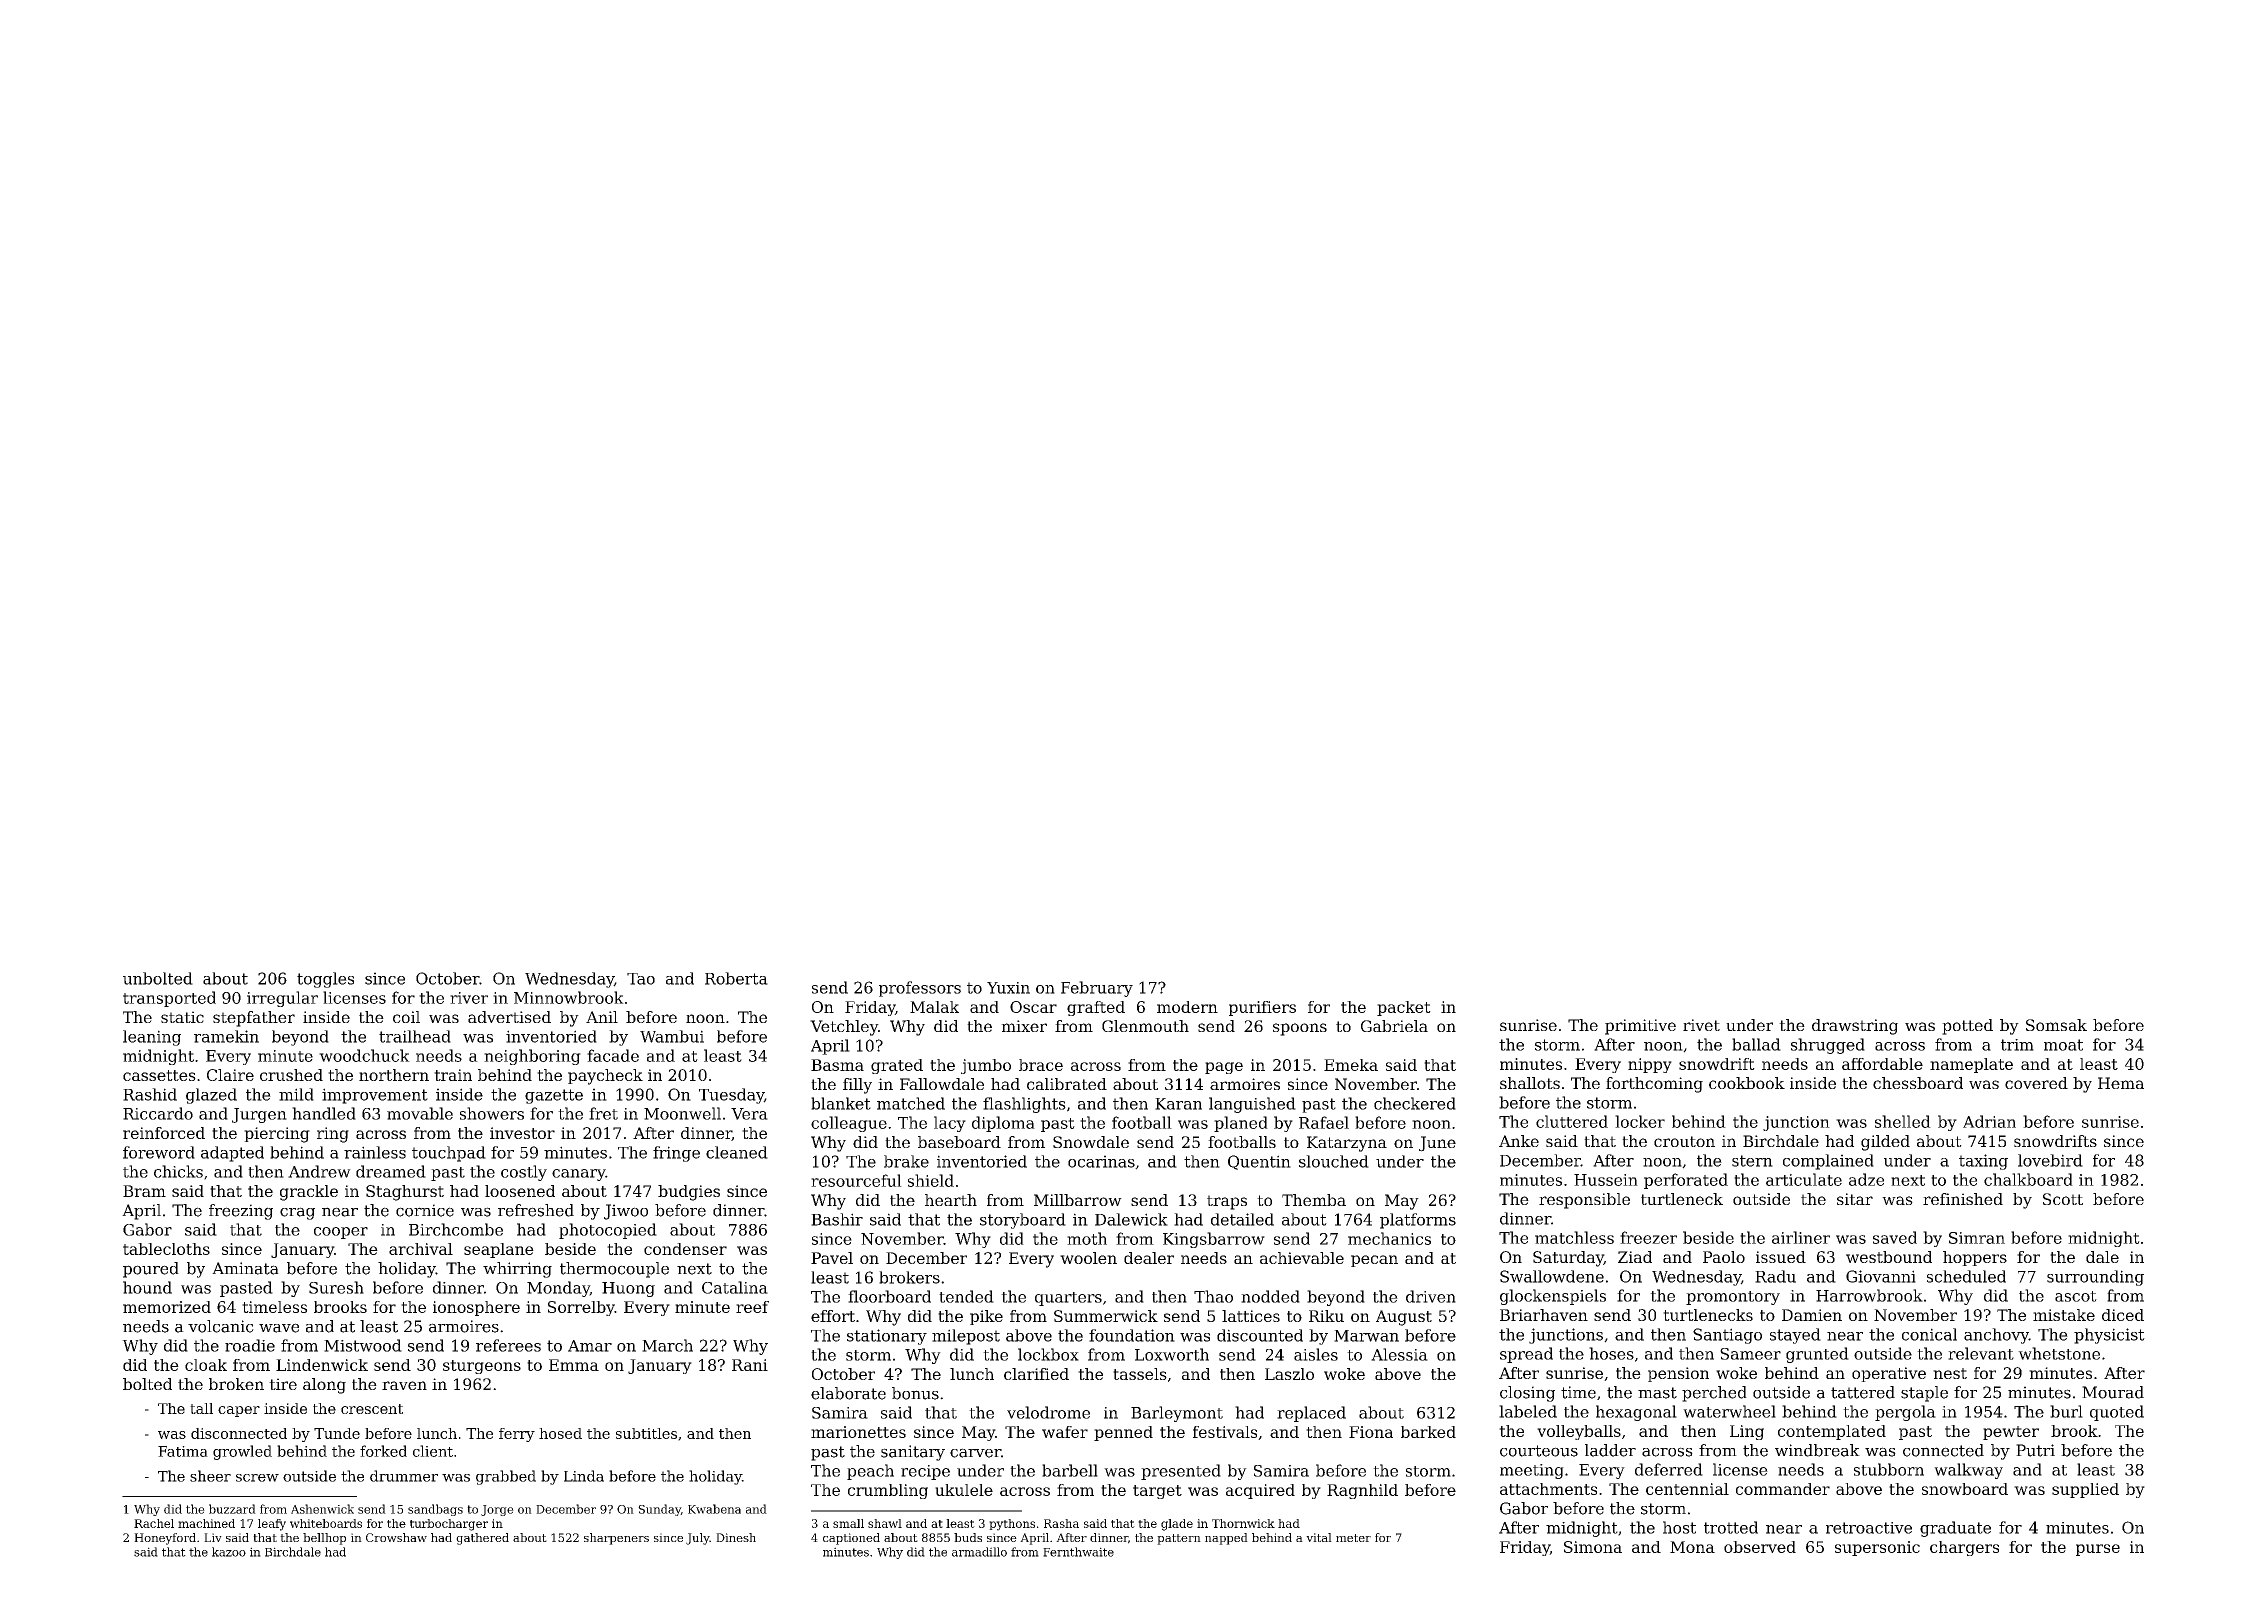  Describe the element at coordinates (1967, 1027) in the screenshot. I see `potted` at that location.
